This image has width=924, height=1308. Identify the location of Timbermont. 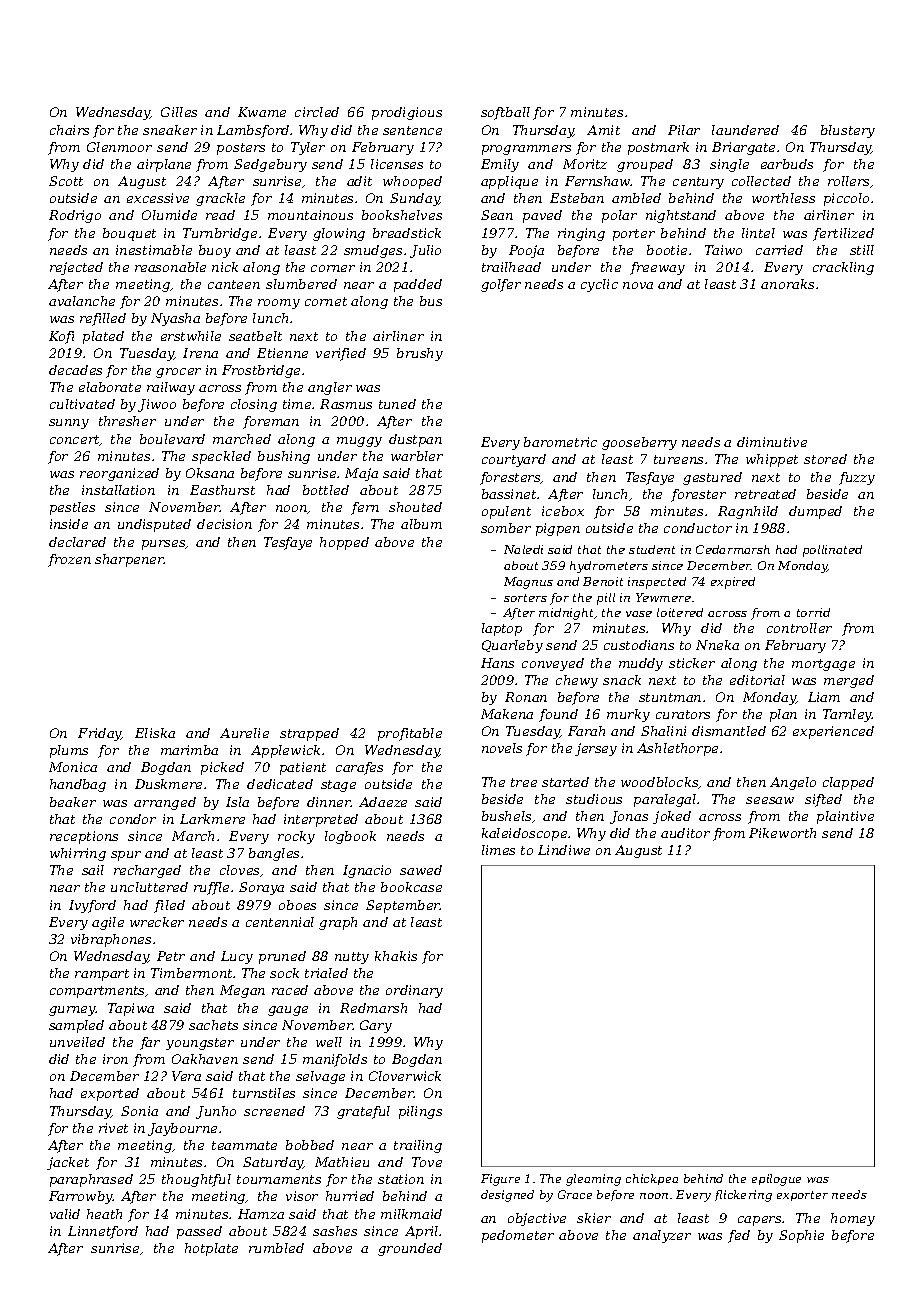
(192, 973).
